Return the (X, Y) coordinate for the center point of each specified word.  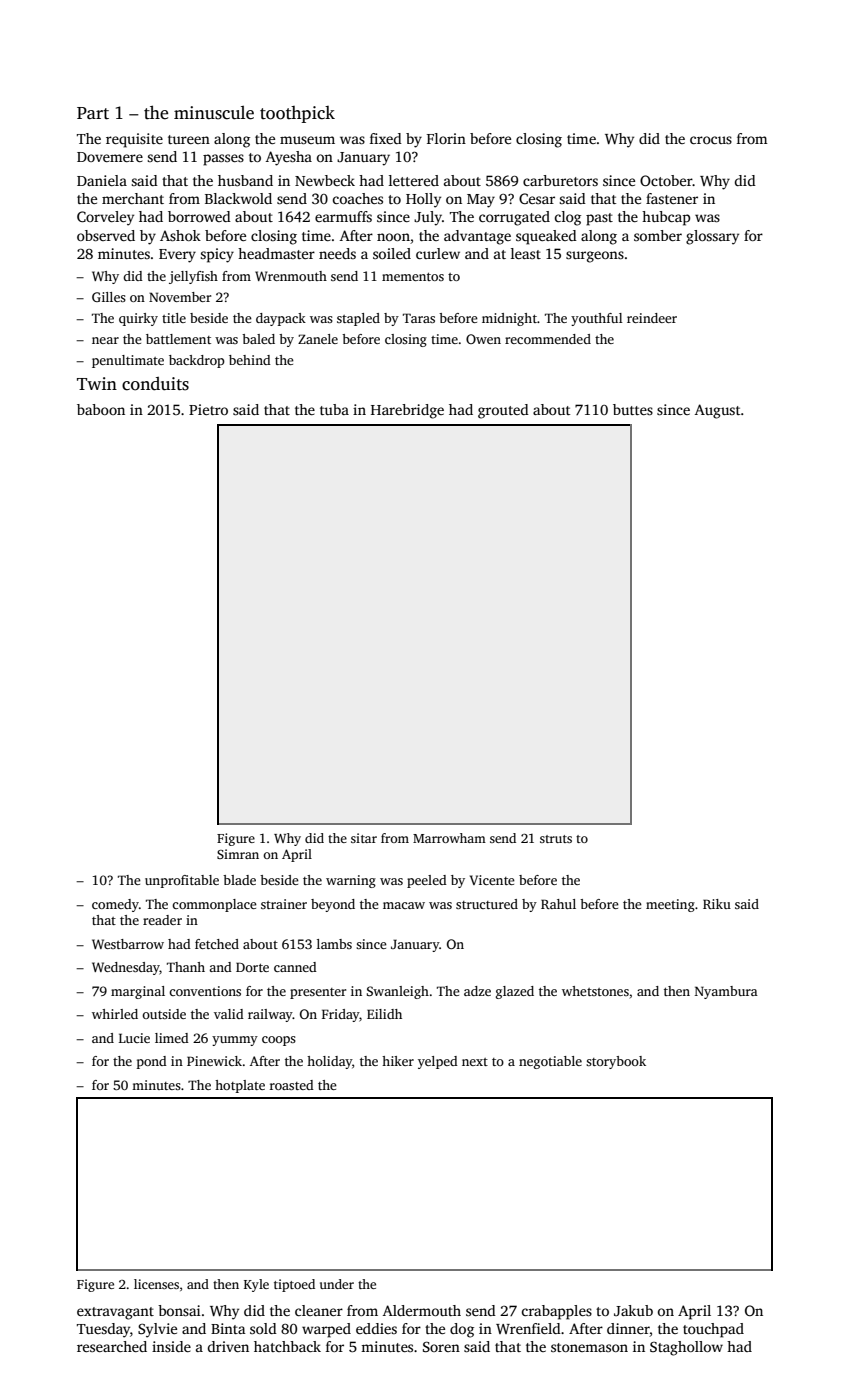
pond (152, 1062)
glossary (712, 237)
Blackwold (238, 198)
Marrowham (449, 838)
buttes (633, 409)
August (718, 411)
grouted (503, 411)
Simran (238, 854)
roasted (292, 1085)
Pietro (208, 409)
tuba (334, 409)
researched (112, 1346)
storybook (616, 1062)
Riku (717, 904)
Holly (423, 200)
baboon (101, 409)
